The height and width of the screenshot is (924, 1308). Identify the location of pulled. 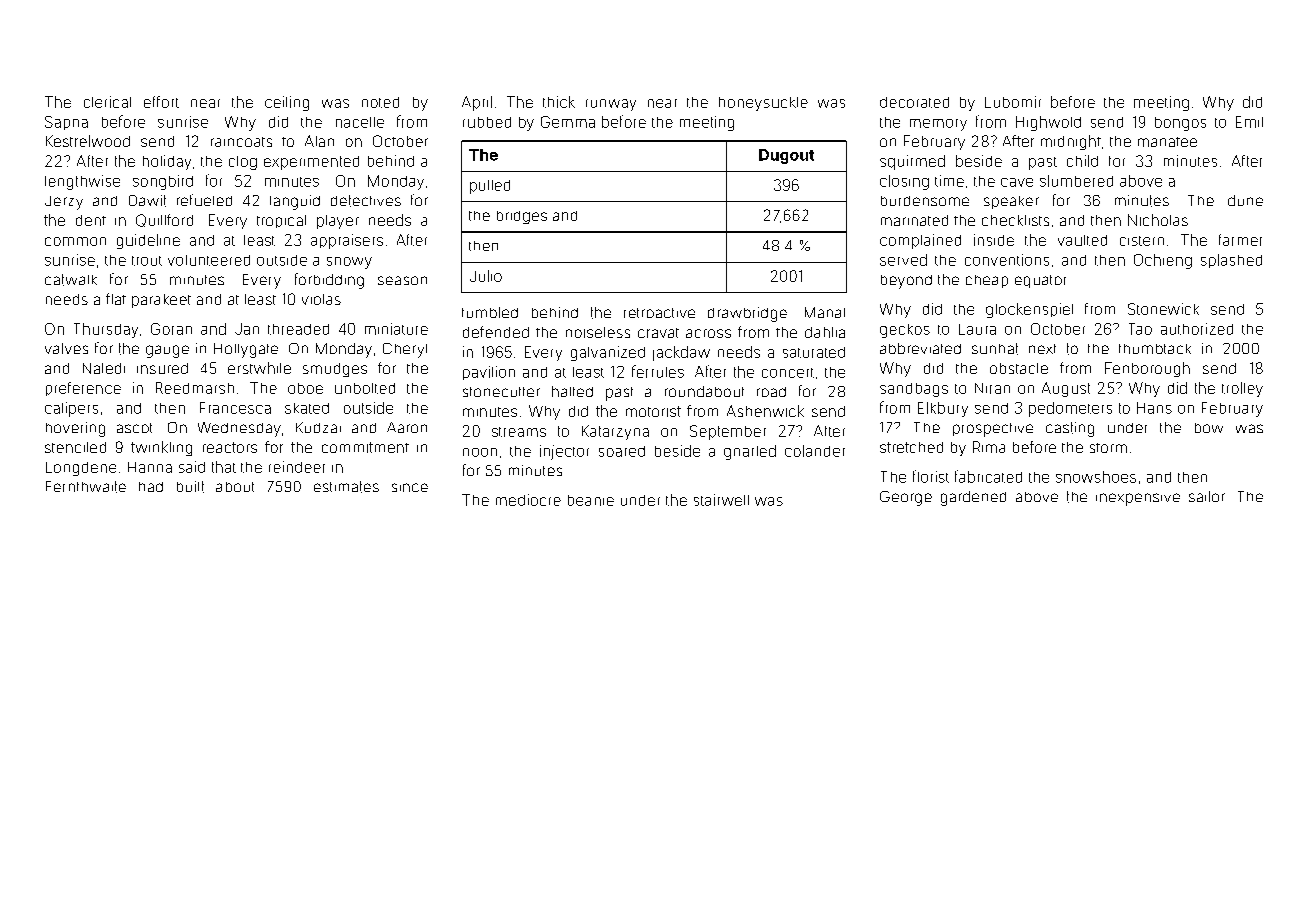
(490, 187).
